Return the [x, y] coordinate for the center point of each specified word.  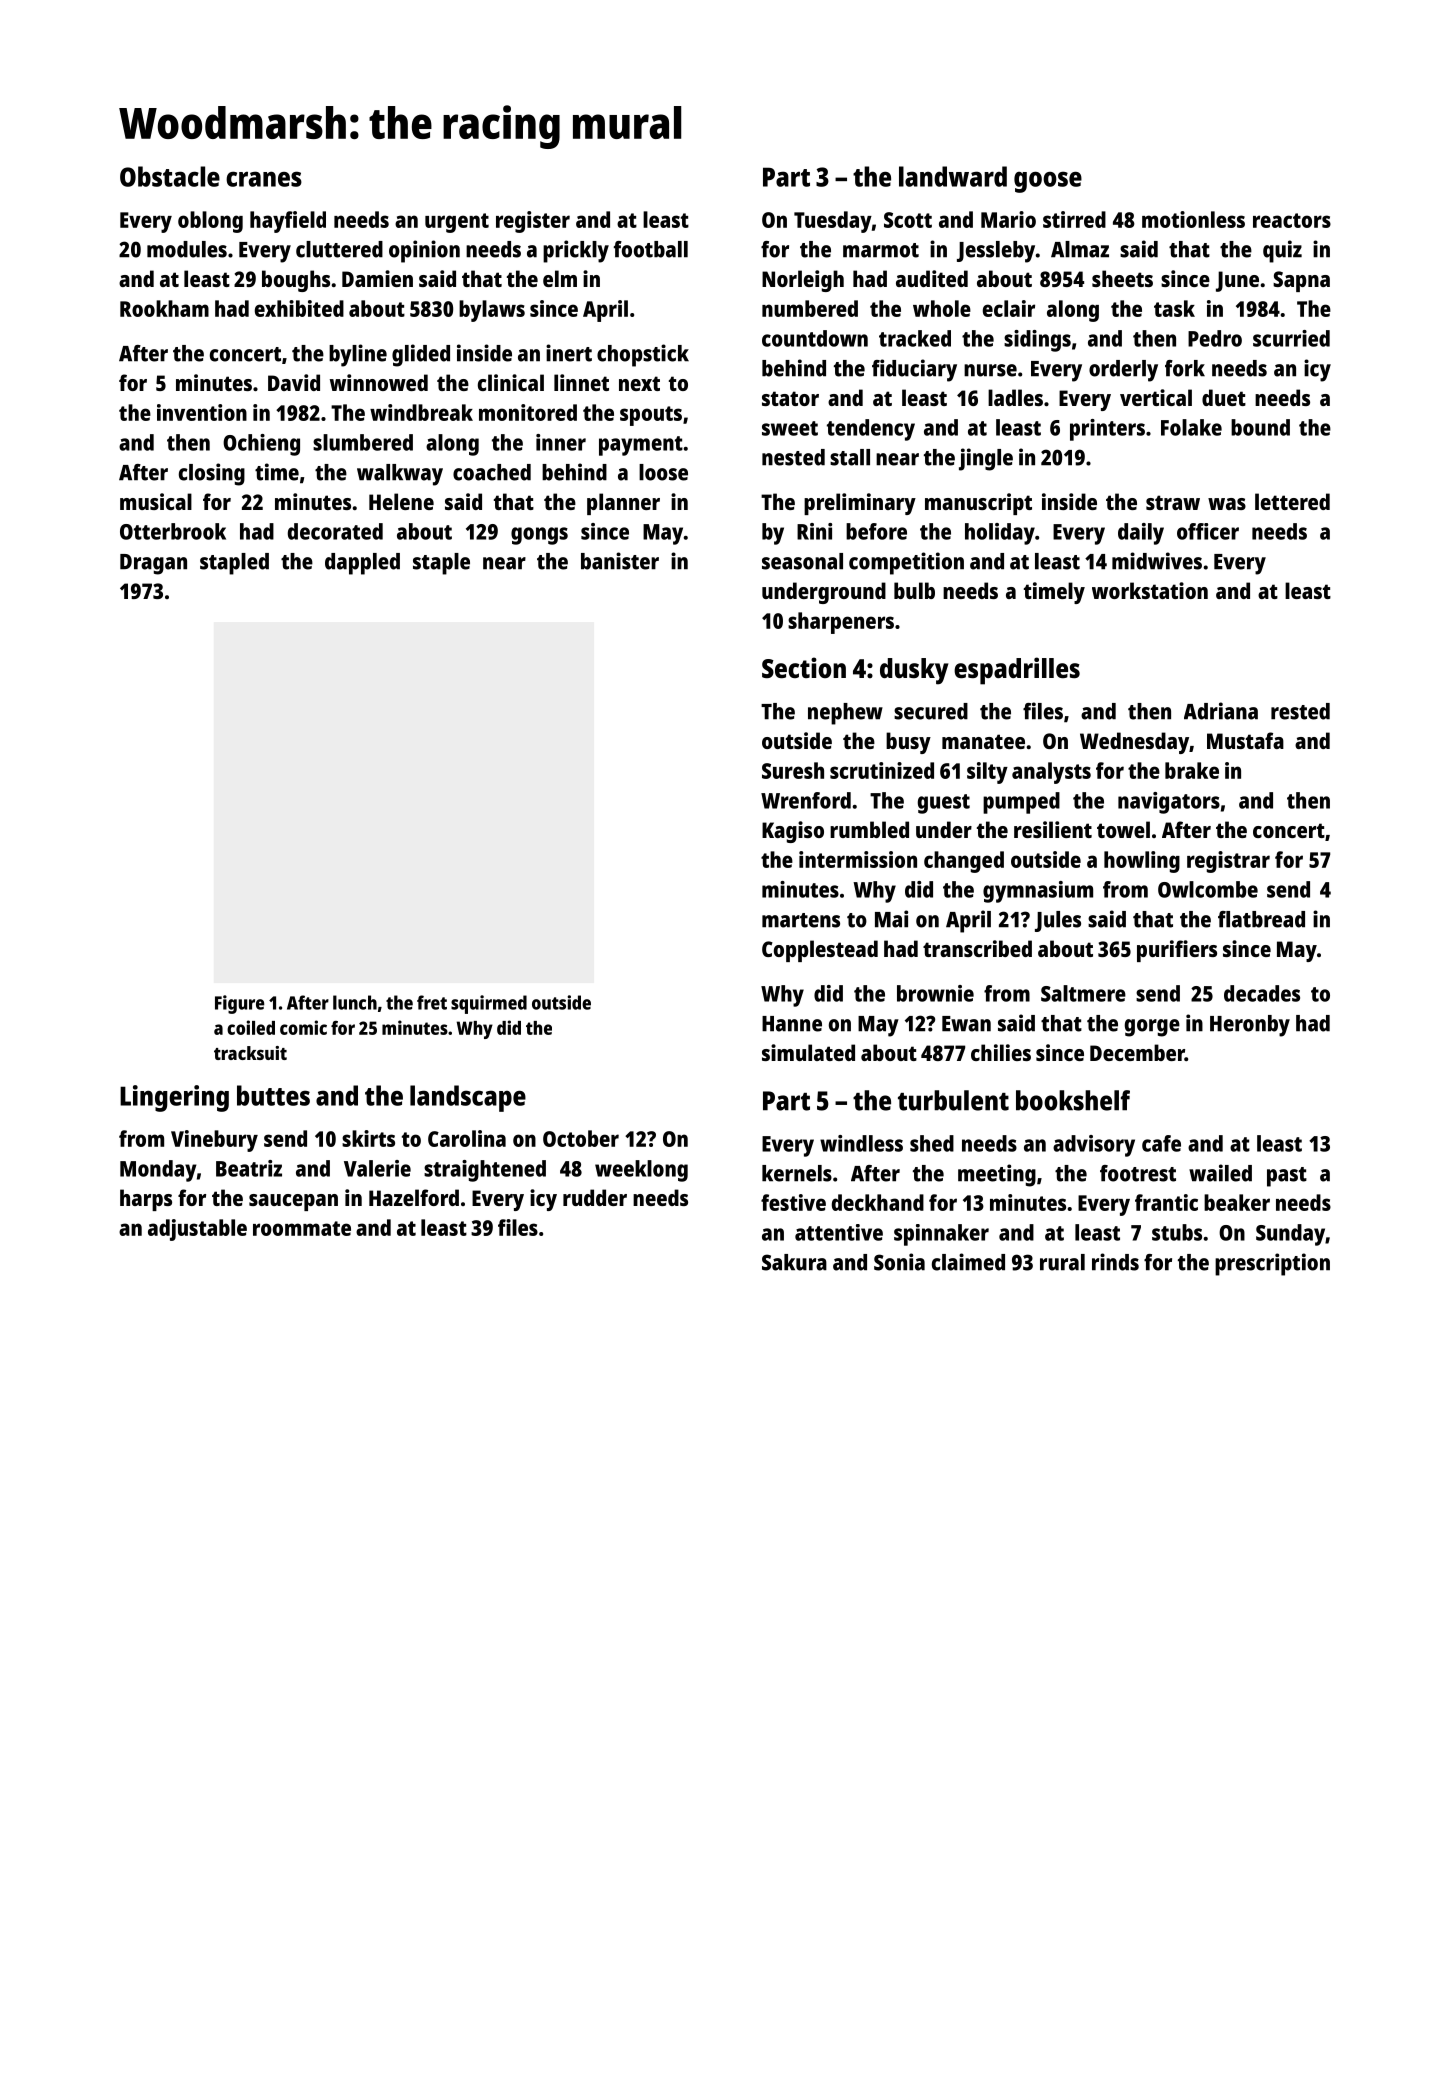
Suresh [793, 770]
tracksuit [250, 1053]
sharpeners [841, 623]
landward [953, 176]
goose [1048, 182]
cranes [264, 179]
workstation [1150, 590]
